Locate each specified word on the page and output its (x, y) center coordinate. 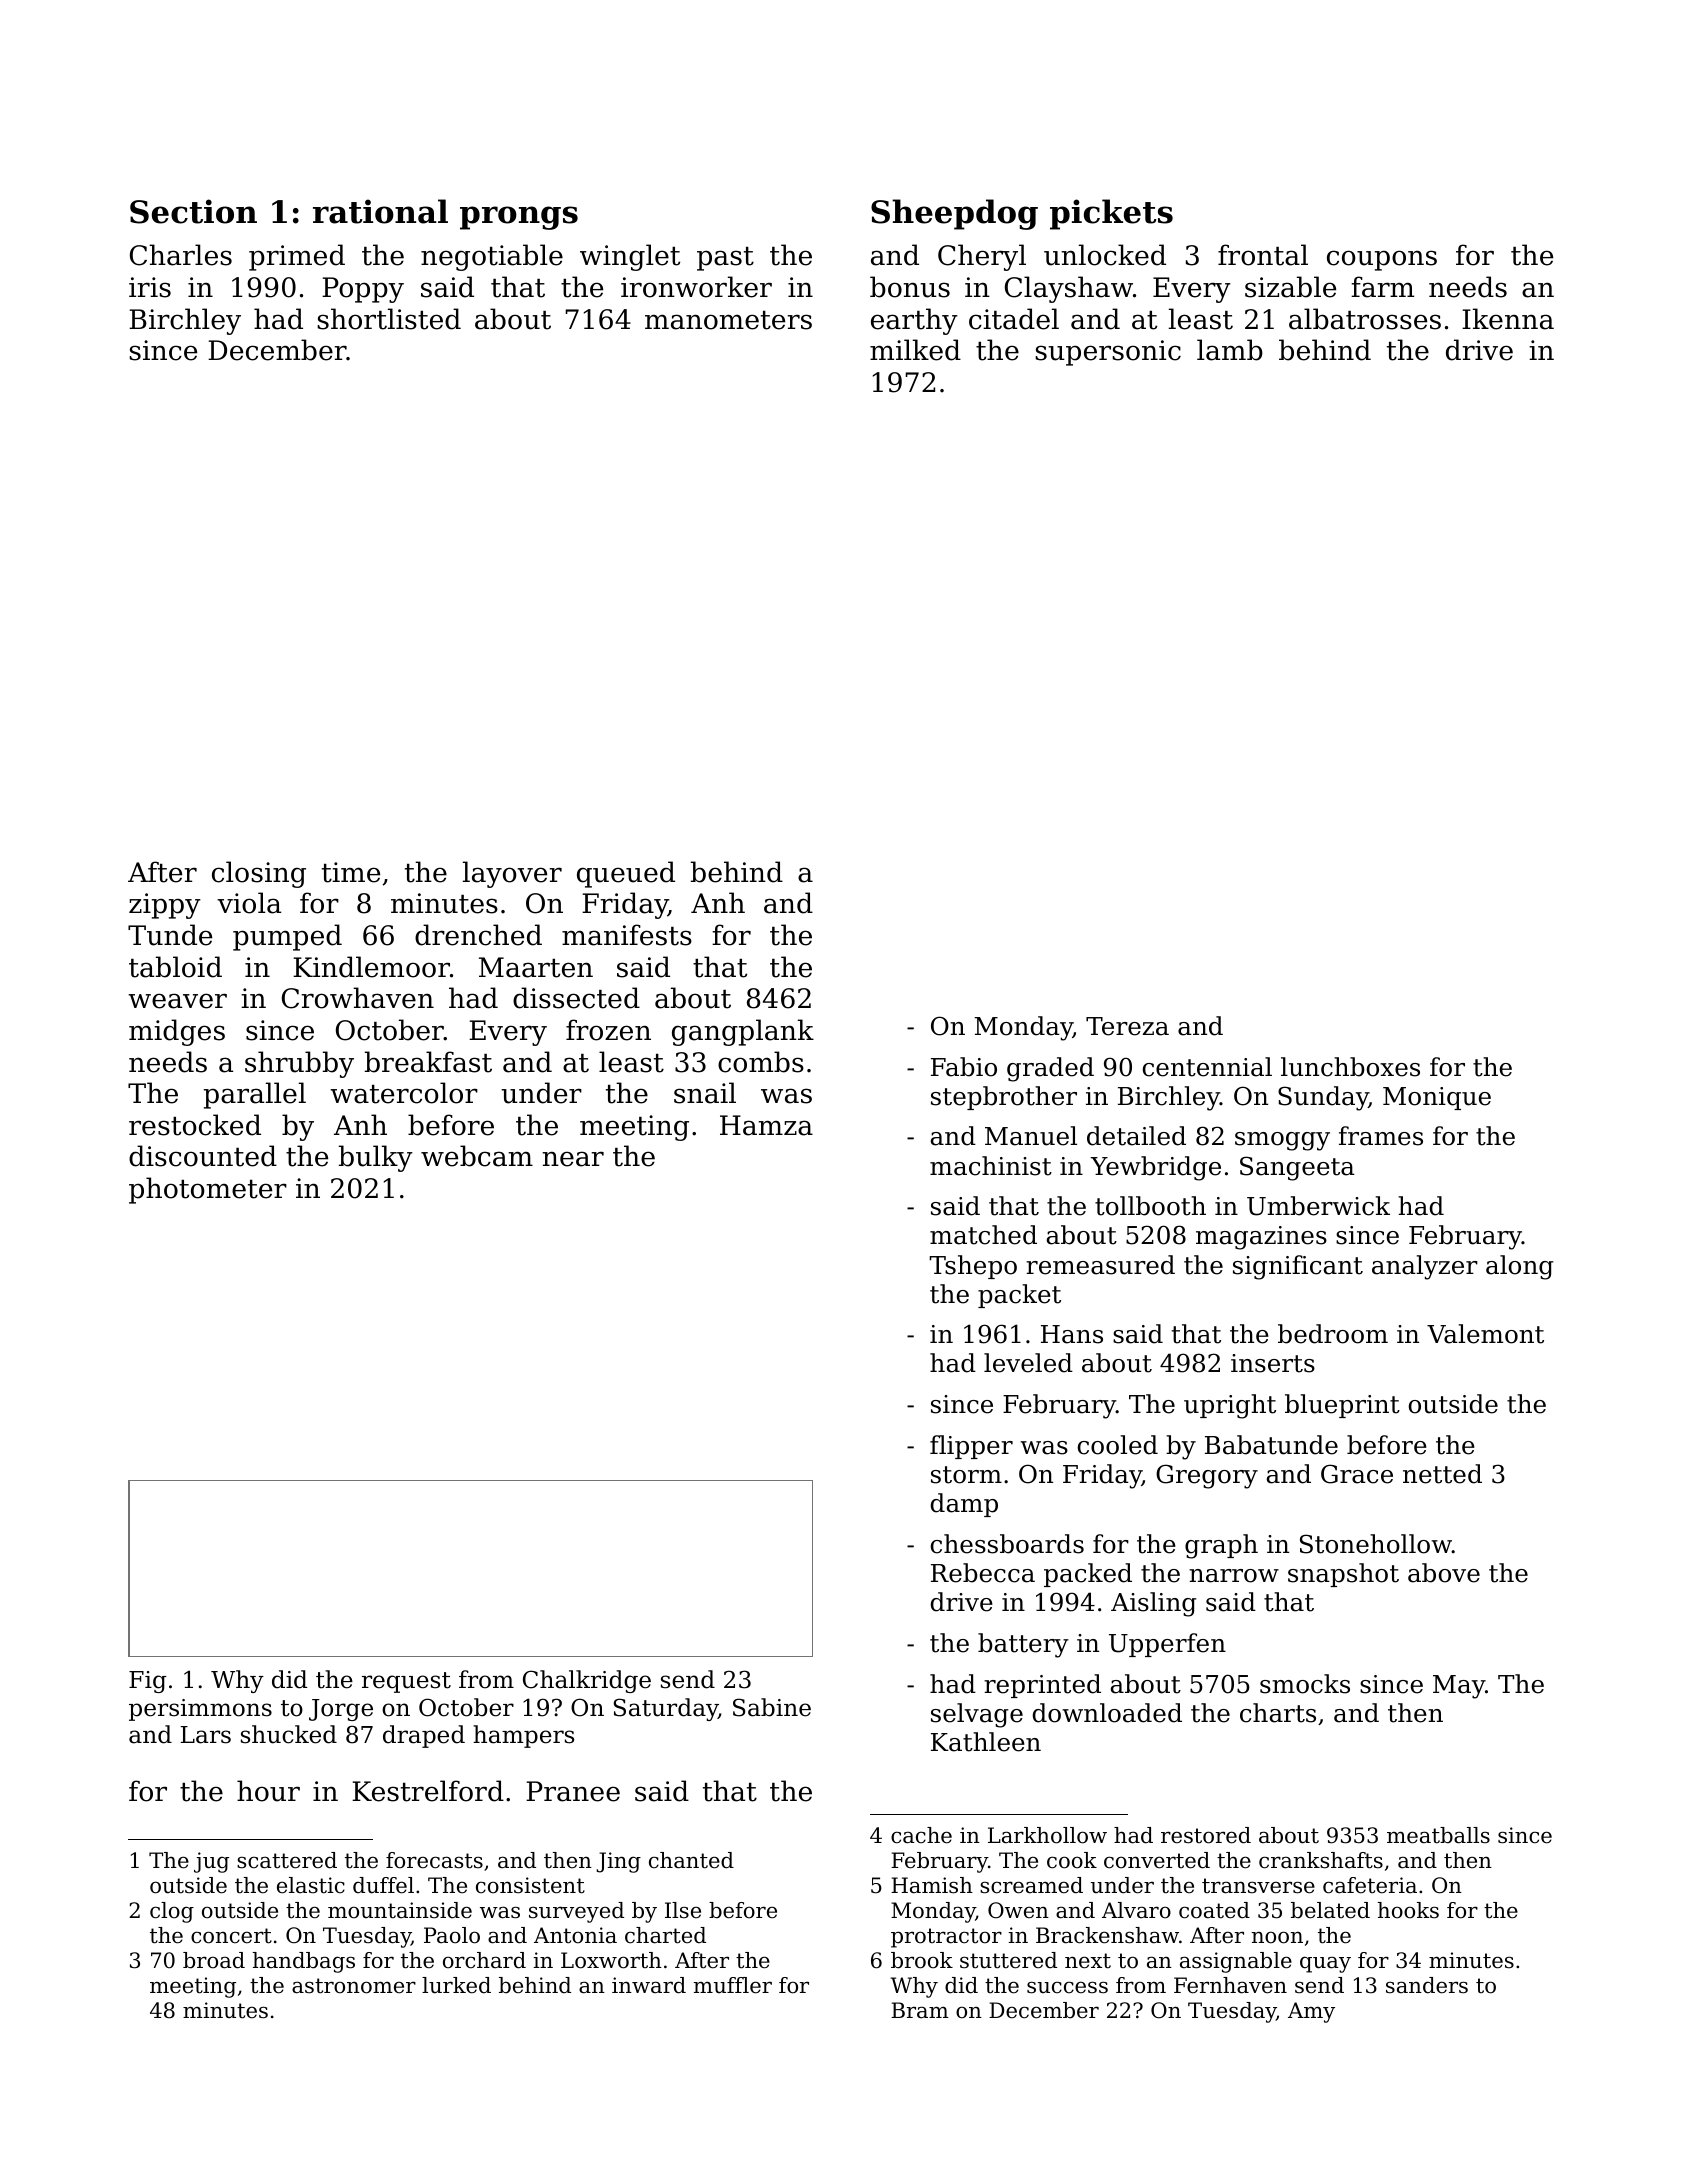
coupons (1382, 260)
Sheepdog (954, 214)
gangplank (743, 1032)
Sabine (772, 1707)
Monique (1437, 1098)
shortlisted (389, 319)
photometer (208, 1190)
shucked (289, 1734)
